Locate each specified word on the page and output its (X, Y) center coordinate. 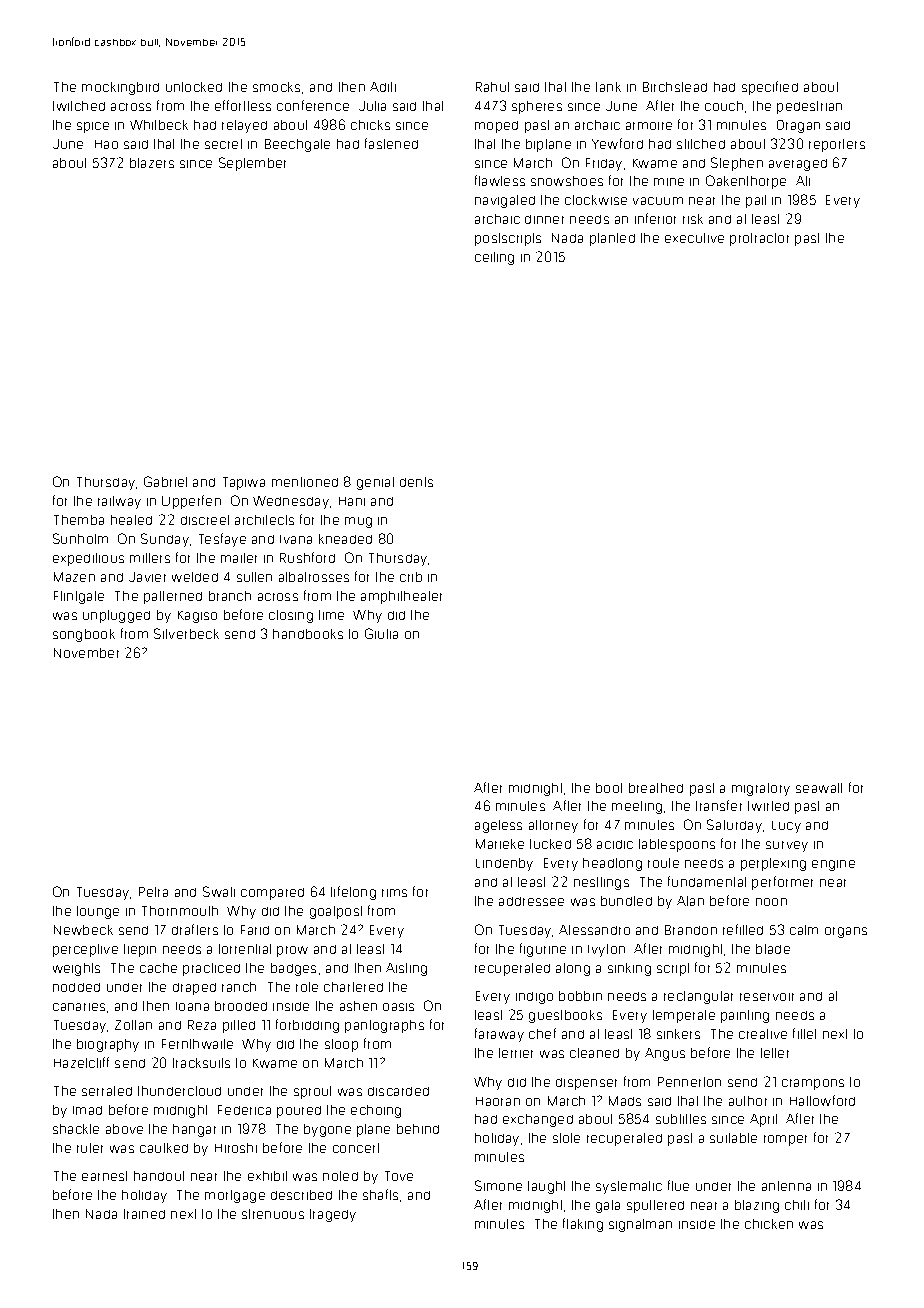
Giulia (381, 633)
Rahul (492, 87)
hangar (194, 1130)
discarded (398, 1091)
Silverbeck (186, 633)
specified (770, 88)
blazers (152, 163)
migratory (761, 789)
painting (745, 1016)
